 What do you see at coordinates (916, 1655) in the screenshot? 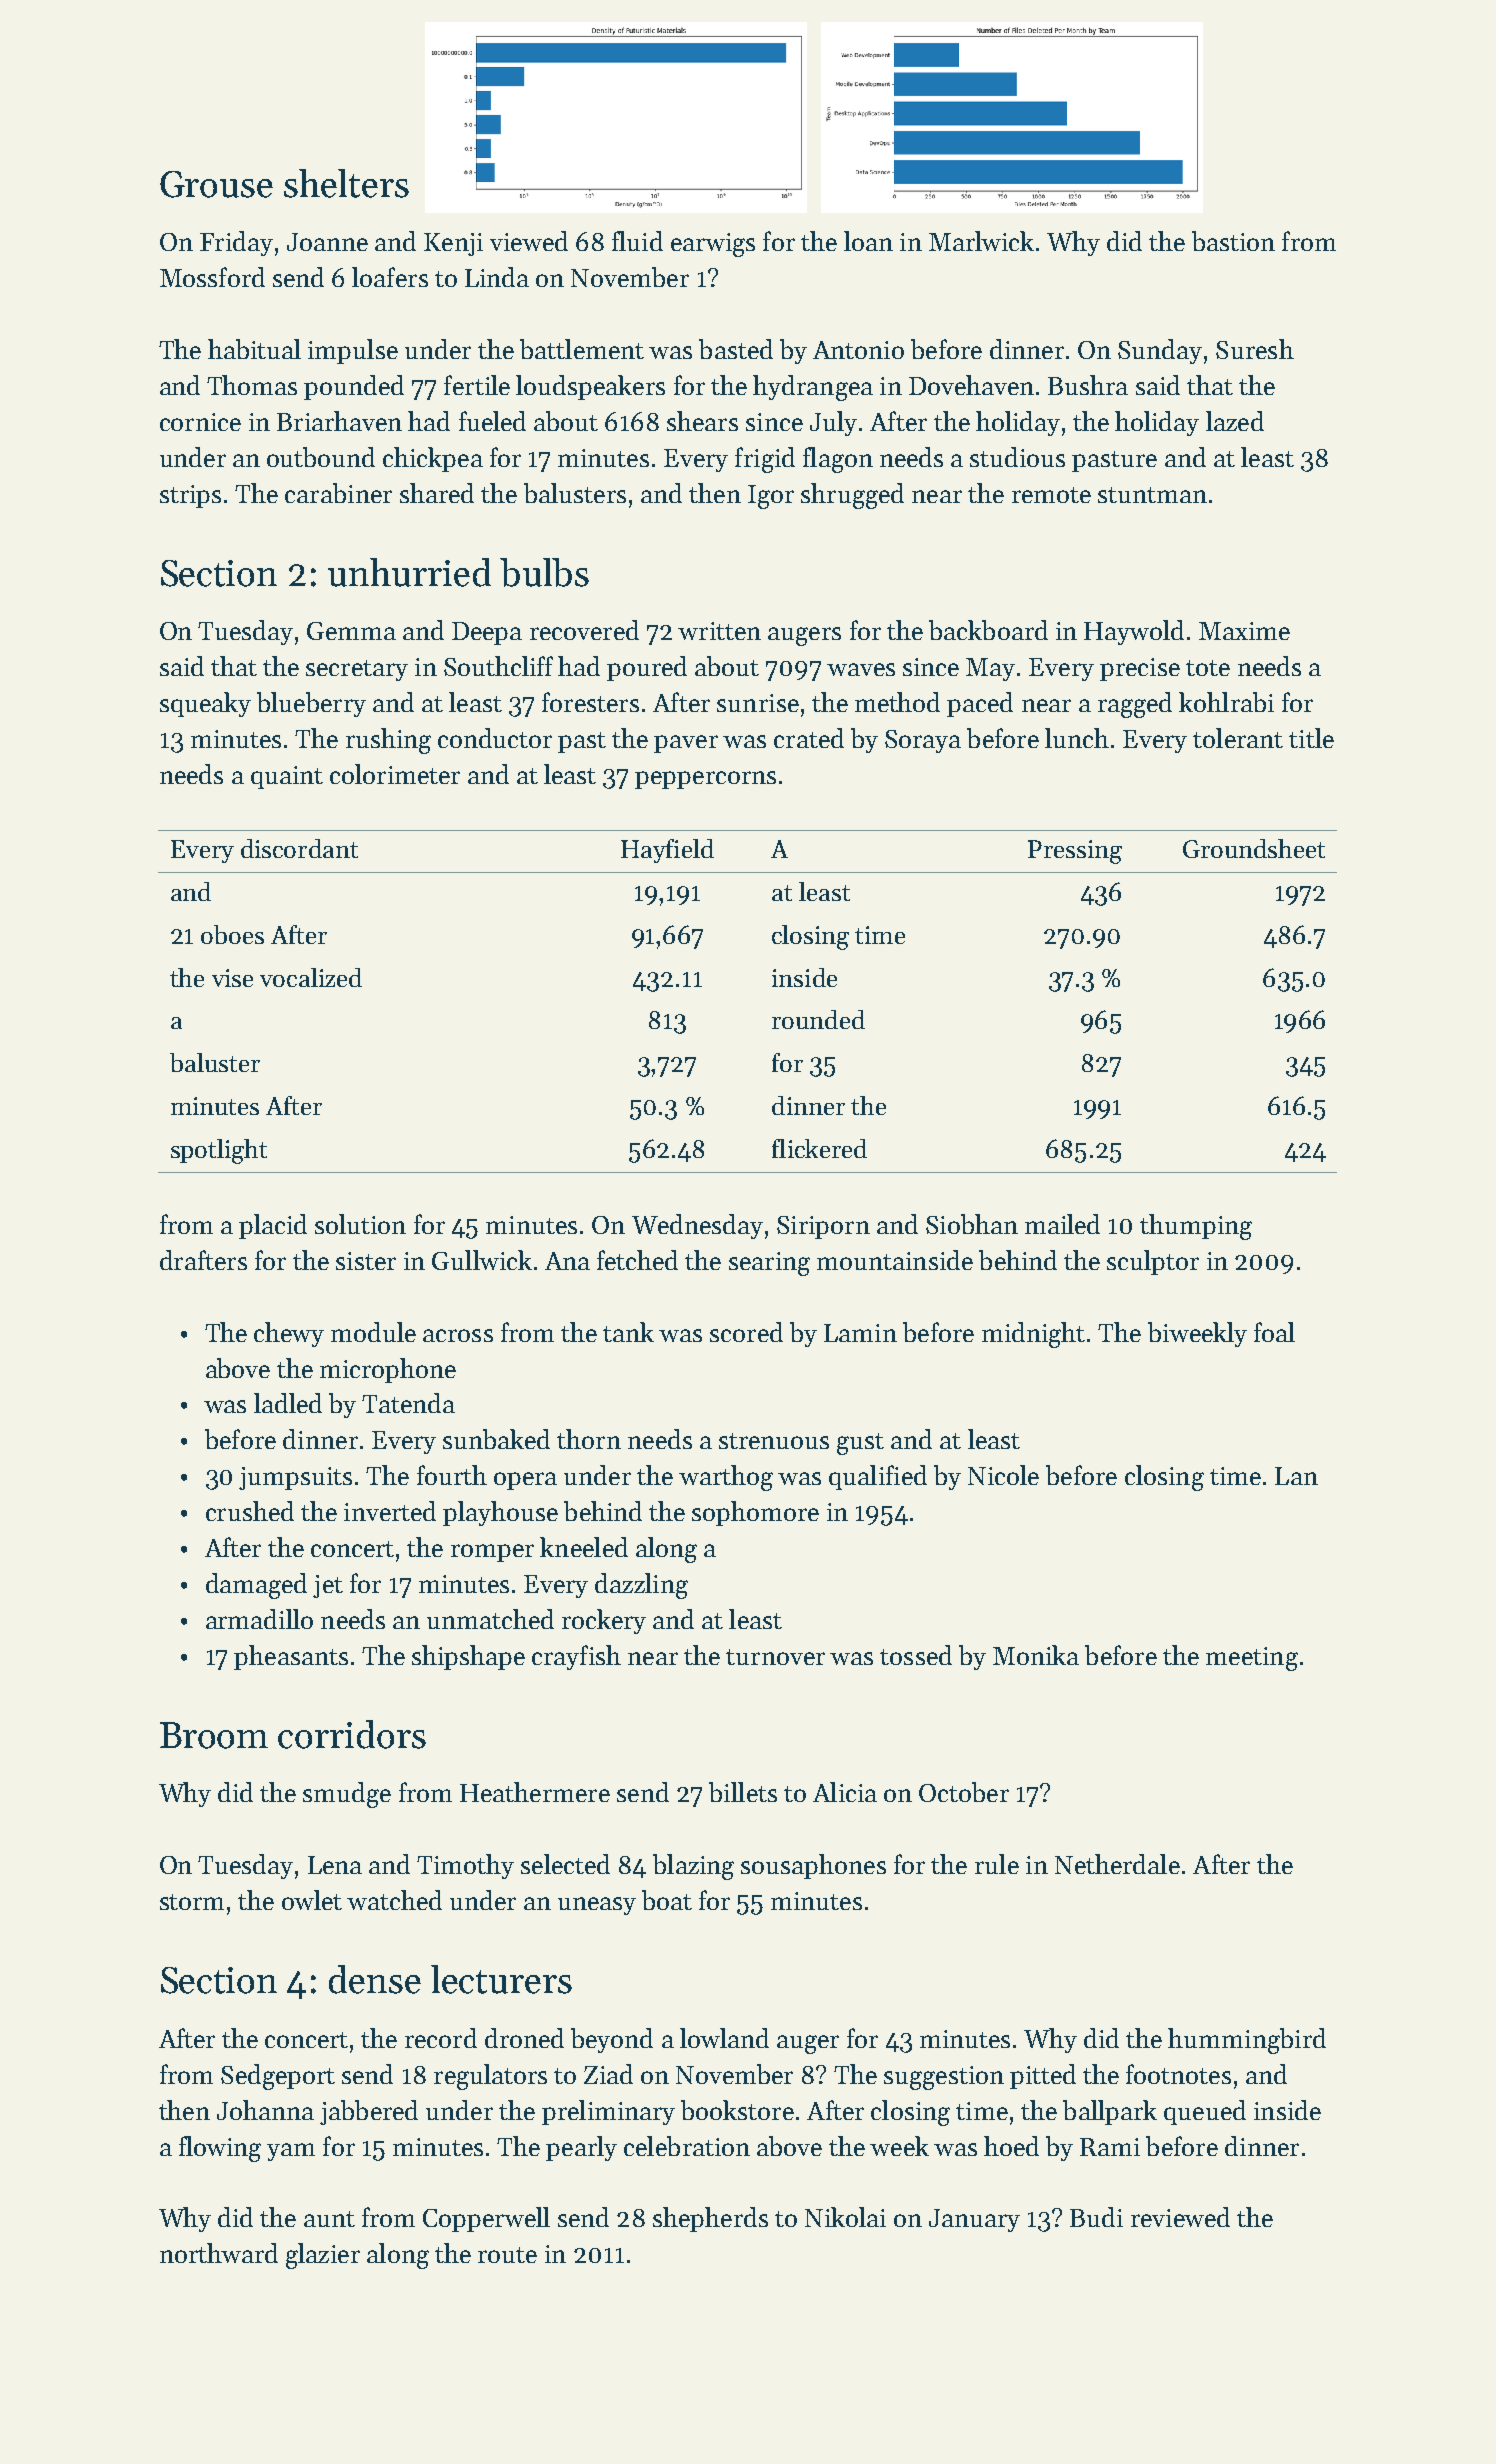
I see `tossed` at bounding box center [916, 1655].
